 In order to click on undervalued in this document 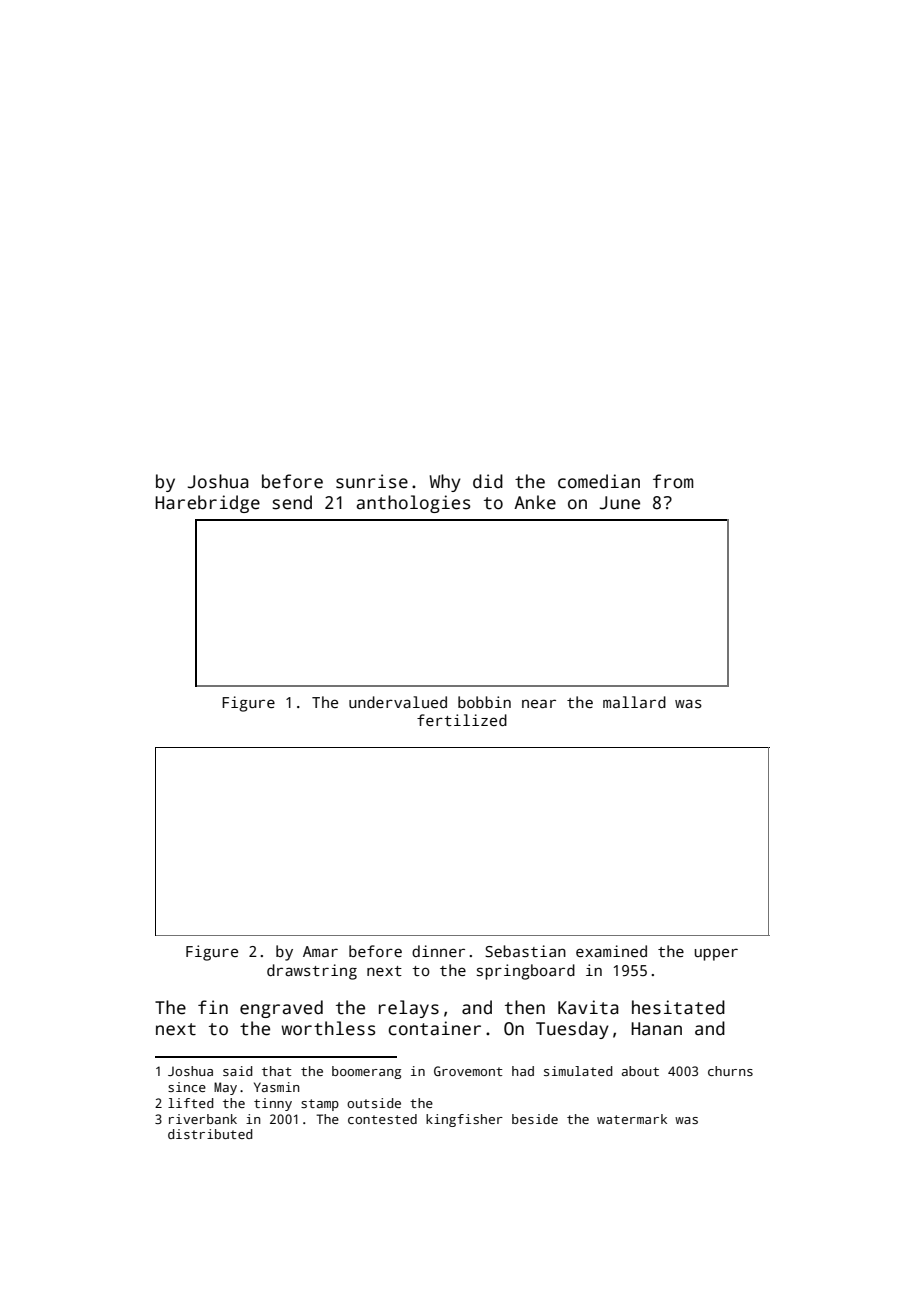, I will do `click(398, 702)`.
